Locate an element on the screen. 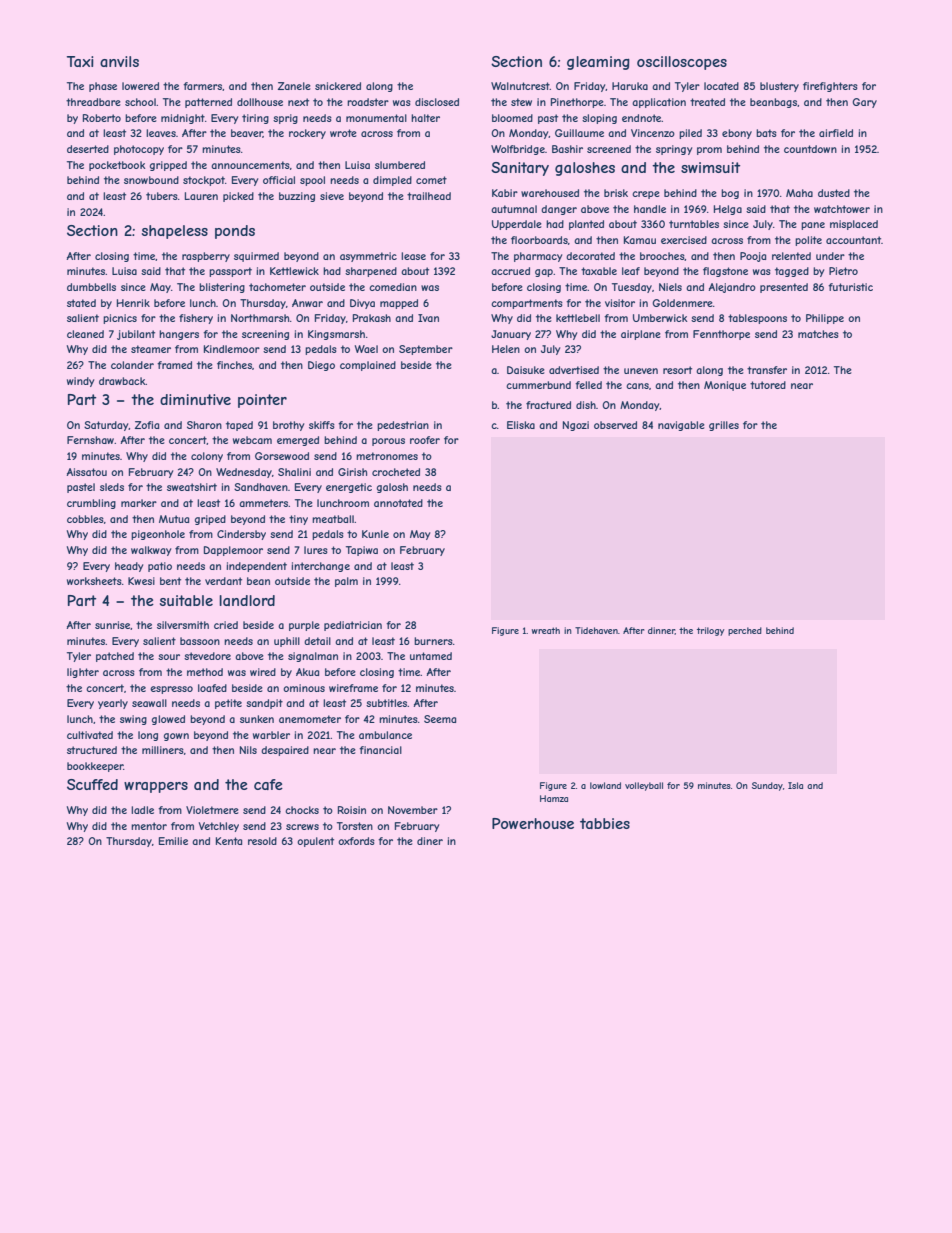 This screenshot has width=952, height=1233. grilles is located at coordinates (724, 426).
